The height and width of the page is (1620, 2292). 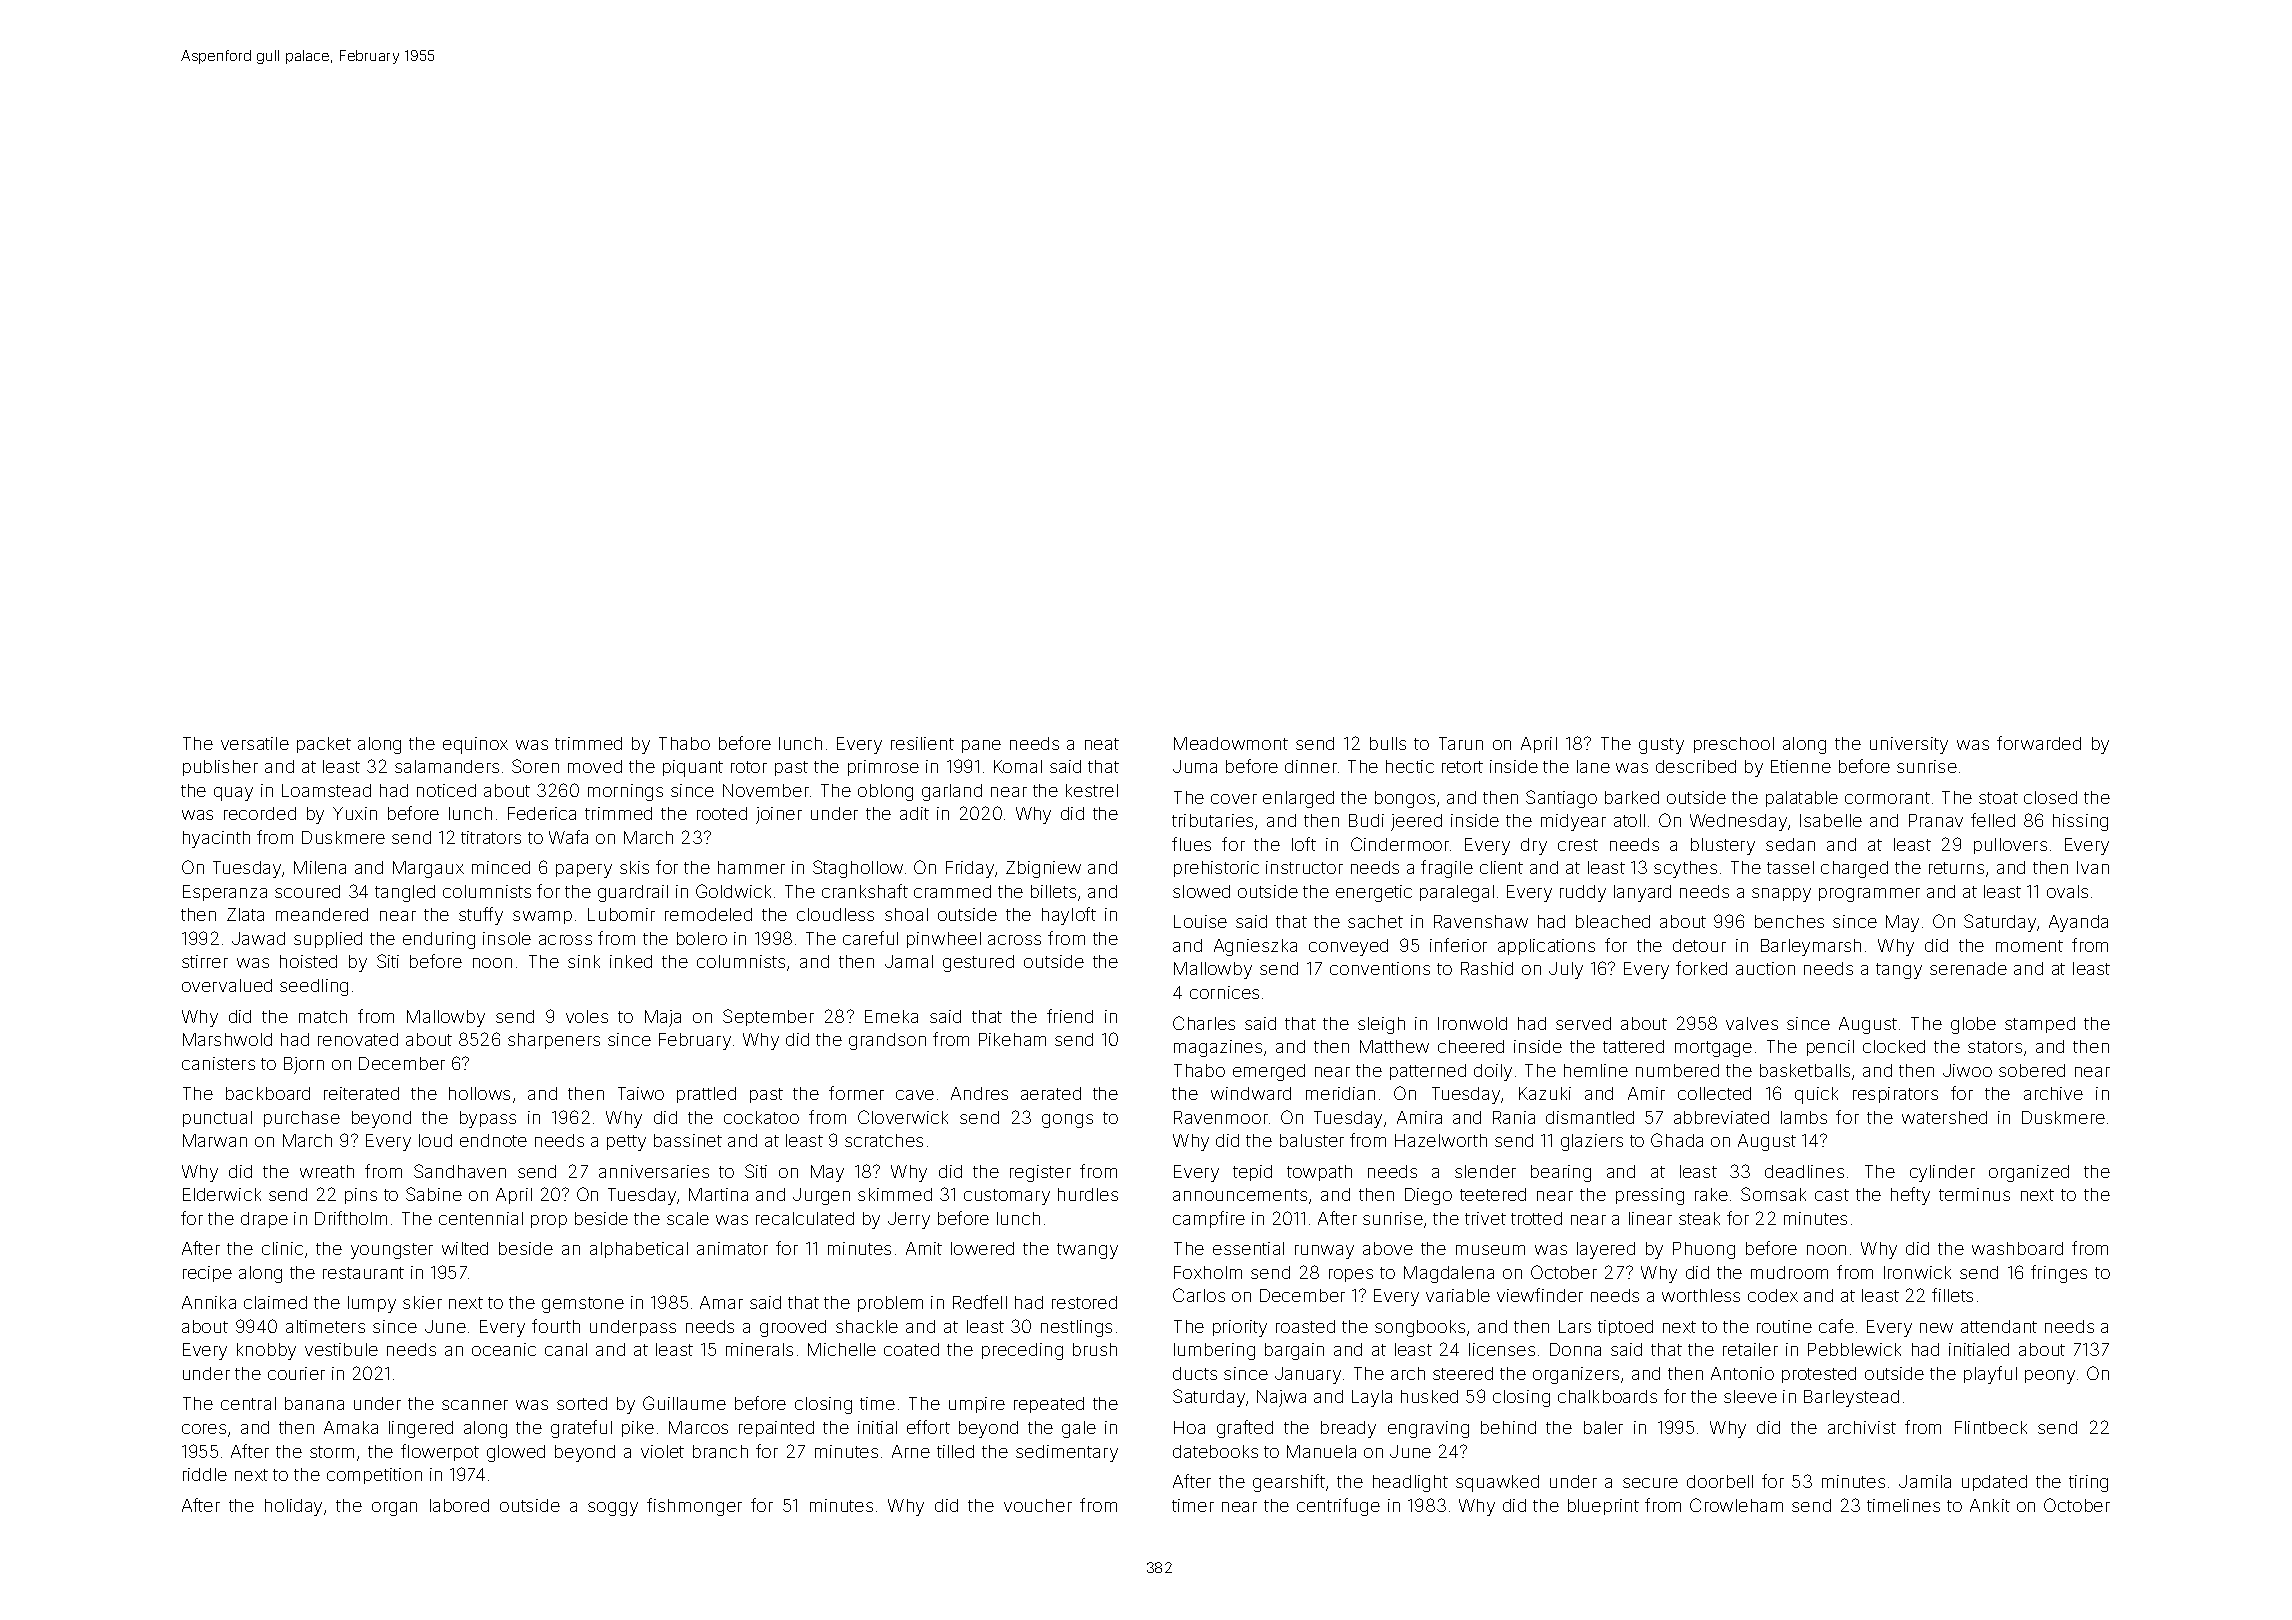 I want to click on roasted, so click(x=1305, y=1326).
